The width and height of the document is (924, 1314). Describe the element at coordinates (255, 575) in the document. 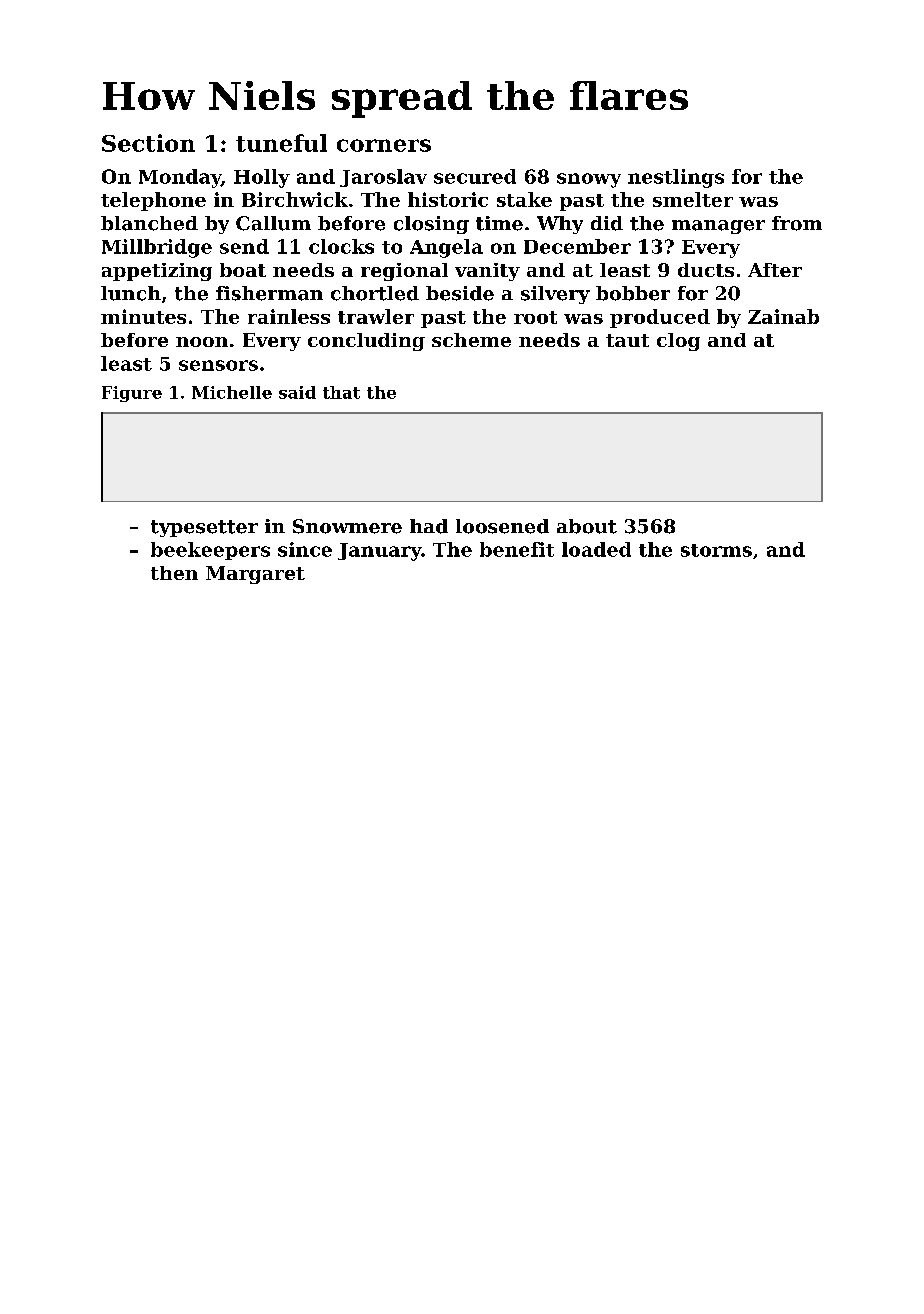

I see `Margaret` at that location.
